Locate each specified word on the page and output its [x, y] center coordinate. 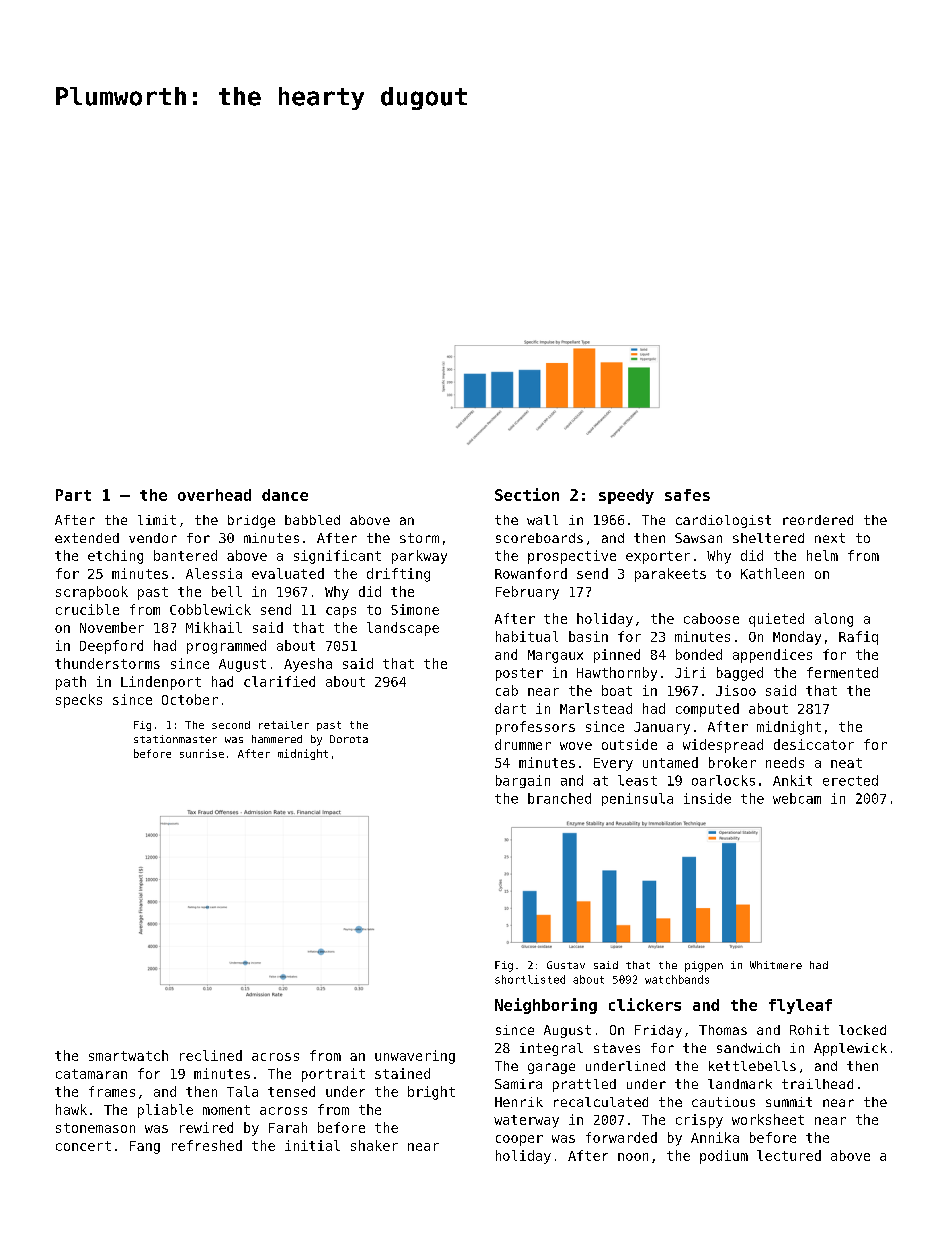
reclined [211, 1055]
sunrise [202, 753]
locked [862, 1030]
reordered [818, 520]
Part [73, 495]
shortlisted [530, 979]
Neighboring [546, 1006]
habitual [527, 636]
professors [535, 728]
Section [527, 494]
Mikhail [214, 627]
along [834, 620]
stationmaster [175, 739]
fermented [842, 672]
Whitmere [776, 965]
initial [312, 1145]
